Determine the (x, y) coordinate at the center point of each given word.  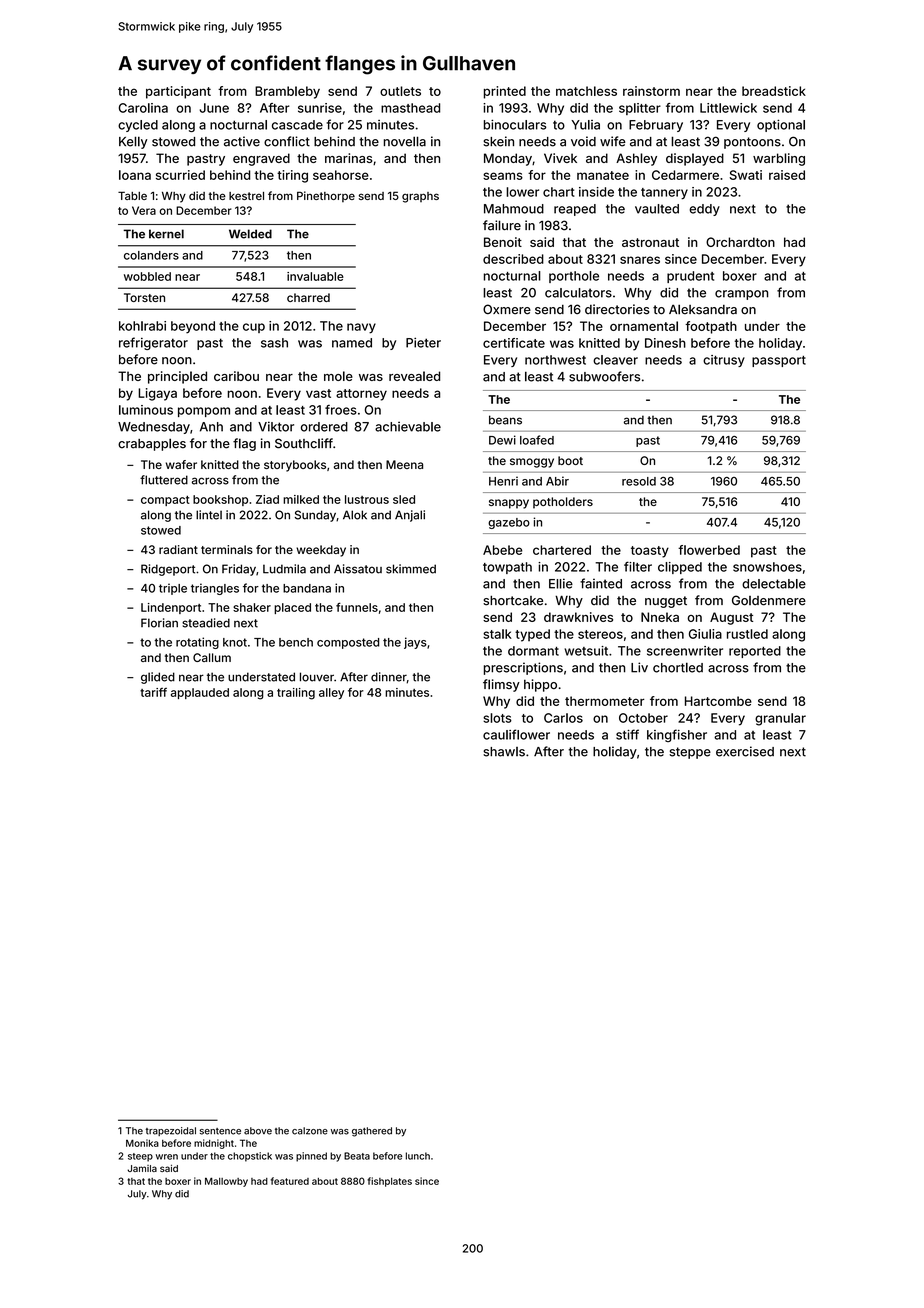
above (258, 1131)
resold (639, 481)
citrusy (724, 361)
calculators (578, 293)
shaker (252, 607)
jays (415, 643)
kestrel (246, 196)
